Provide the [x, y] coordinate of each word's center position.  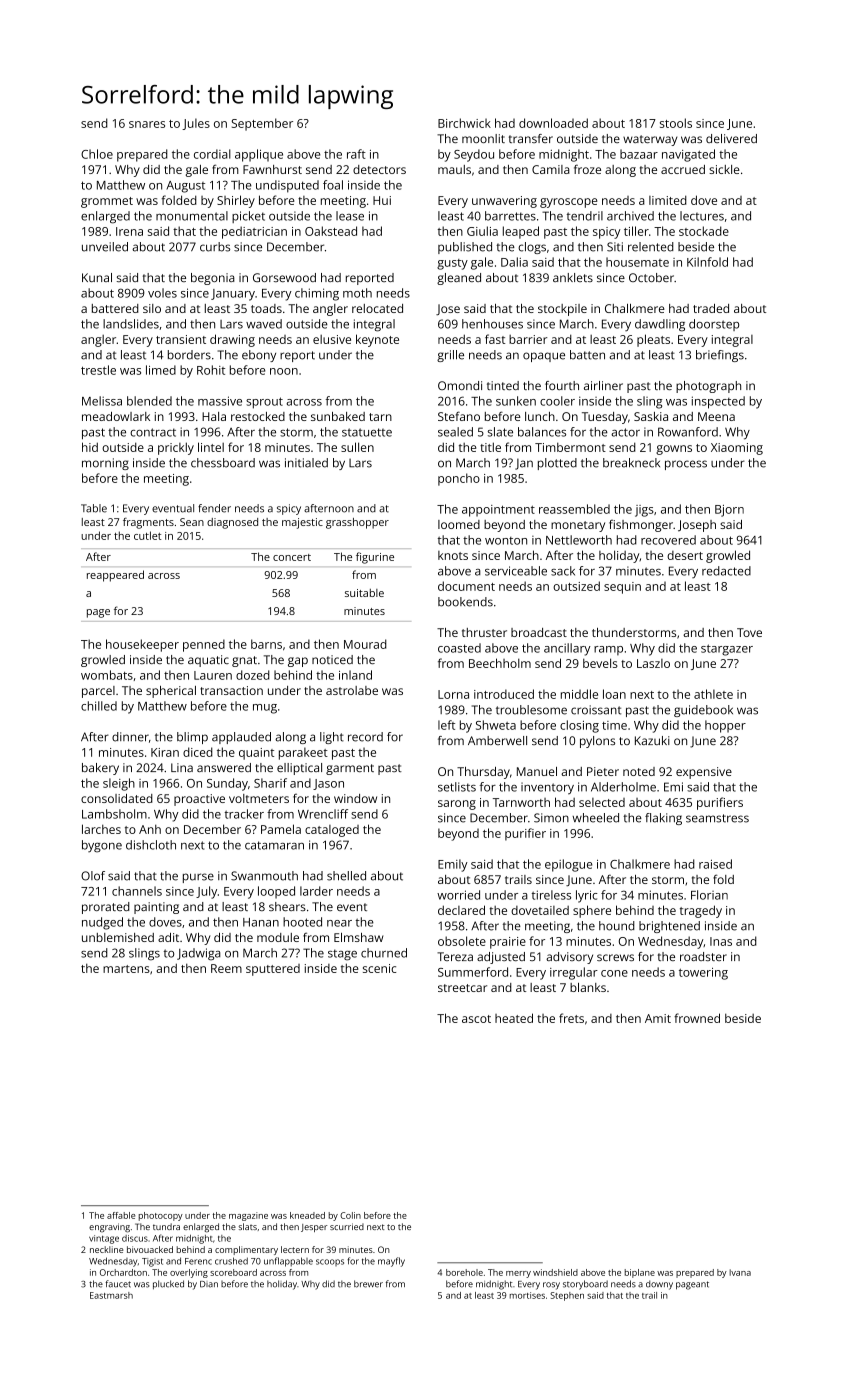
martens [126, 969]
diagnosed [232, 523]
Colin [350, 1215]
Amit [658, 1018]
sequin [622, 588]
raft [356, 154]
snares [147, 124]
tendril [585, 216]
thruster [484, 632]
